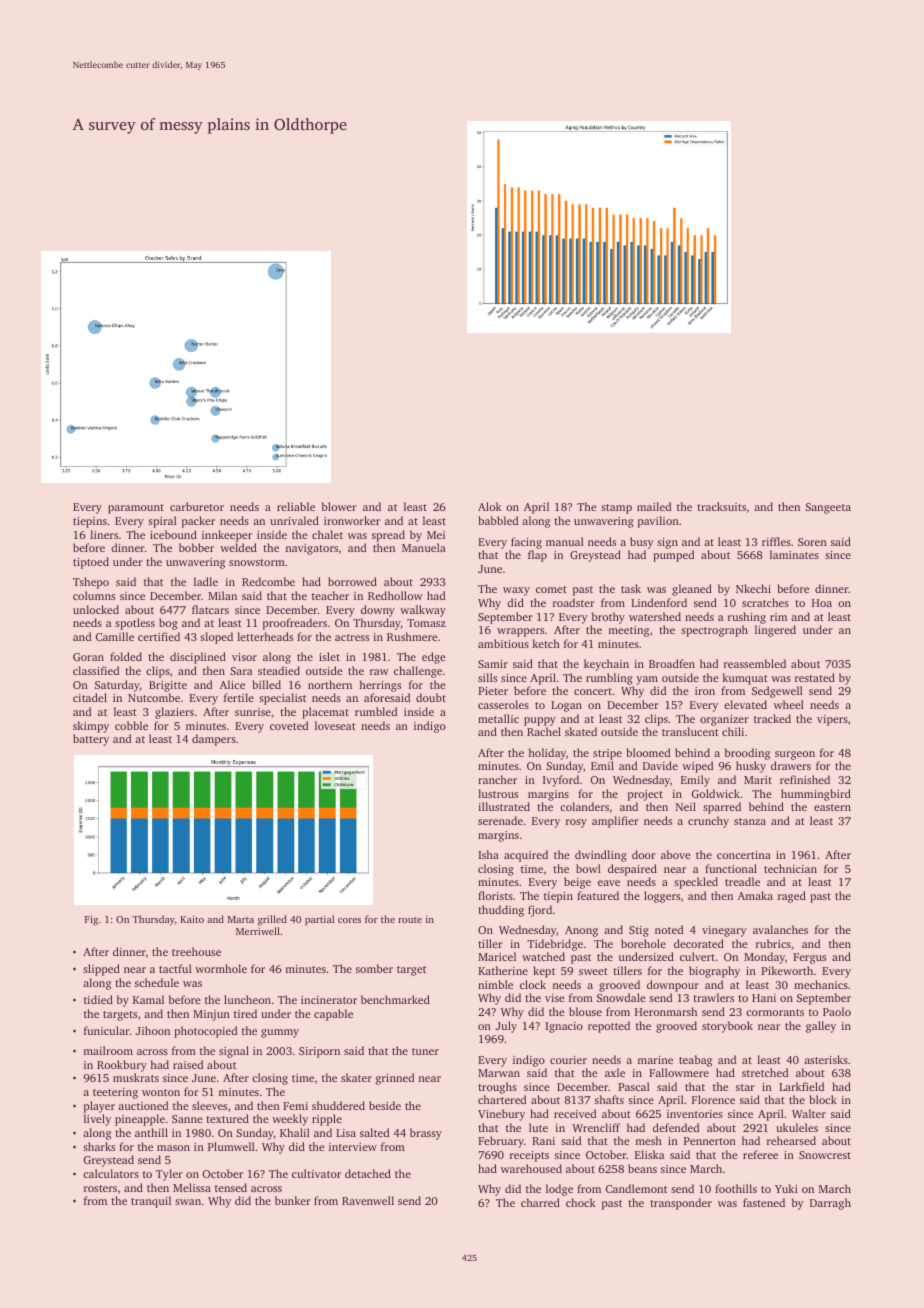 The image size is (924, 1308). I want to click on tracksuits, so click(721, 506).
